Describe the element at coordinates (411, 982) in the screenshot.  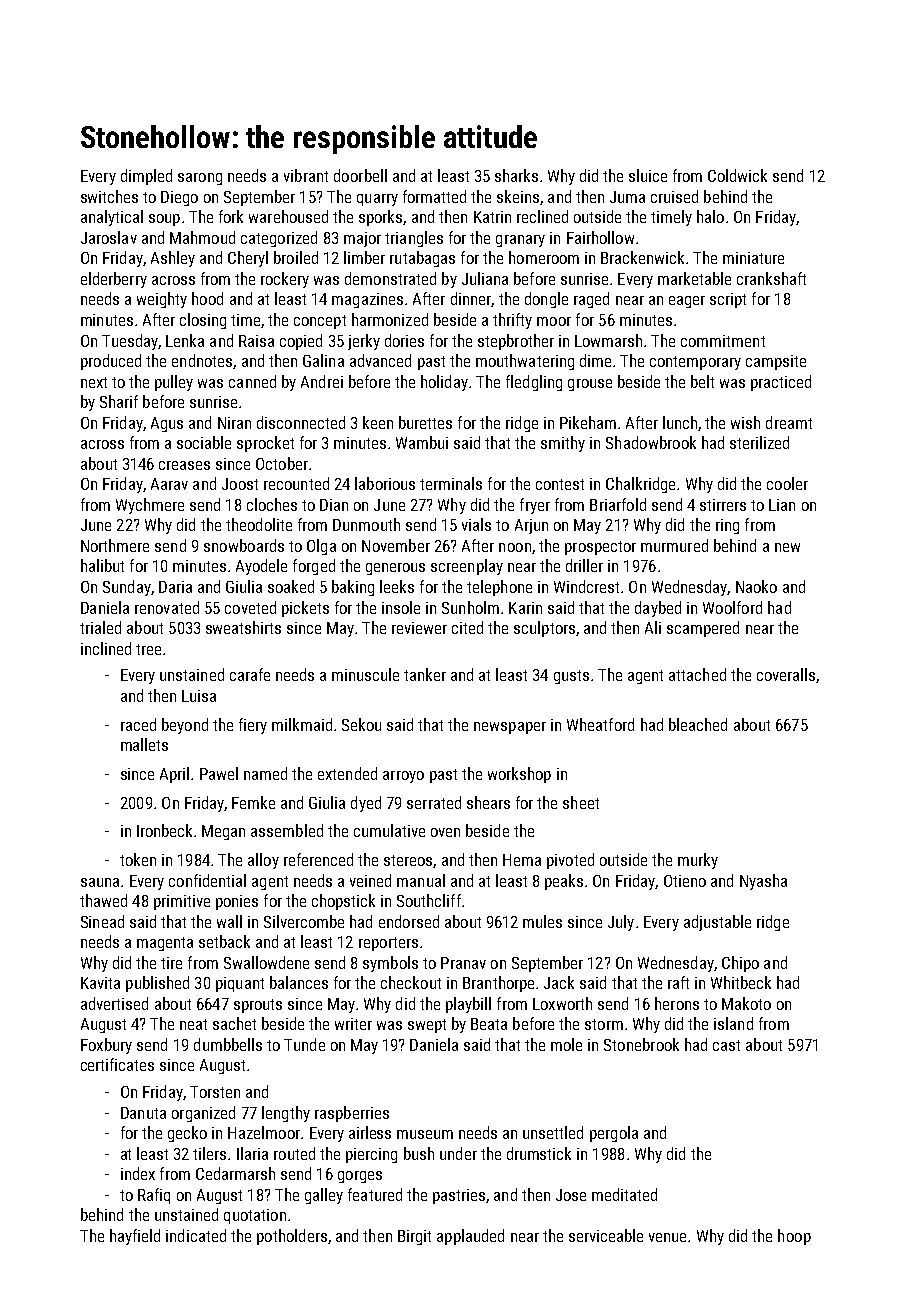
I see `checkout` at that location.
